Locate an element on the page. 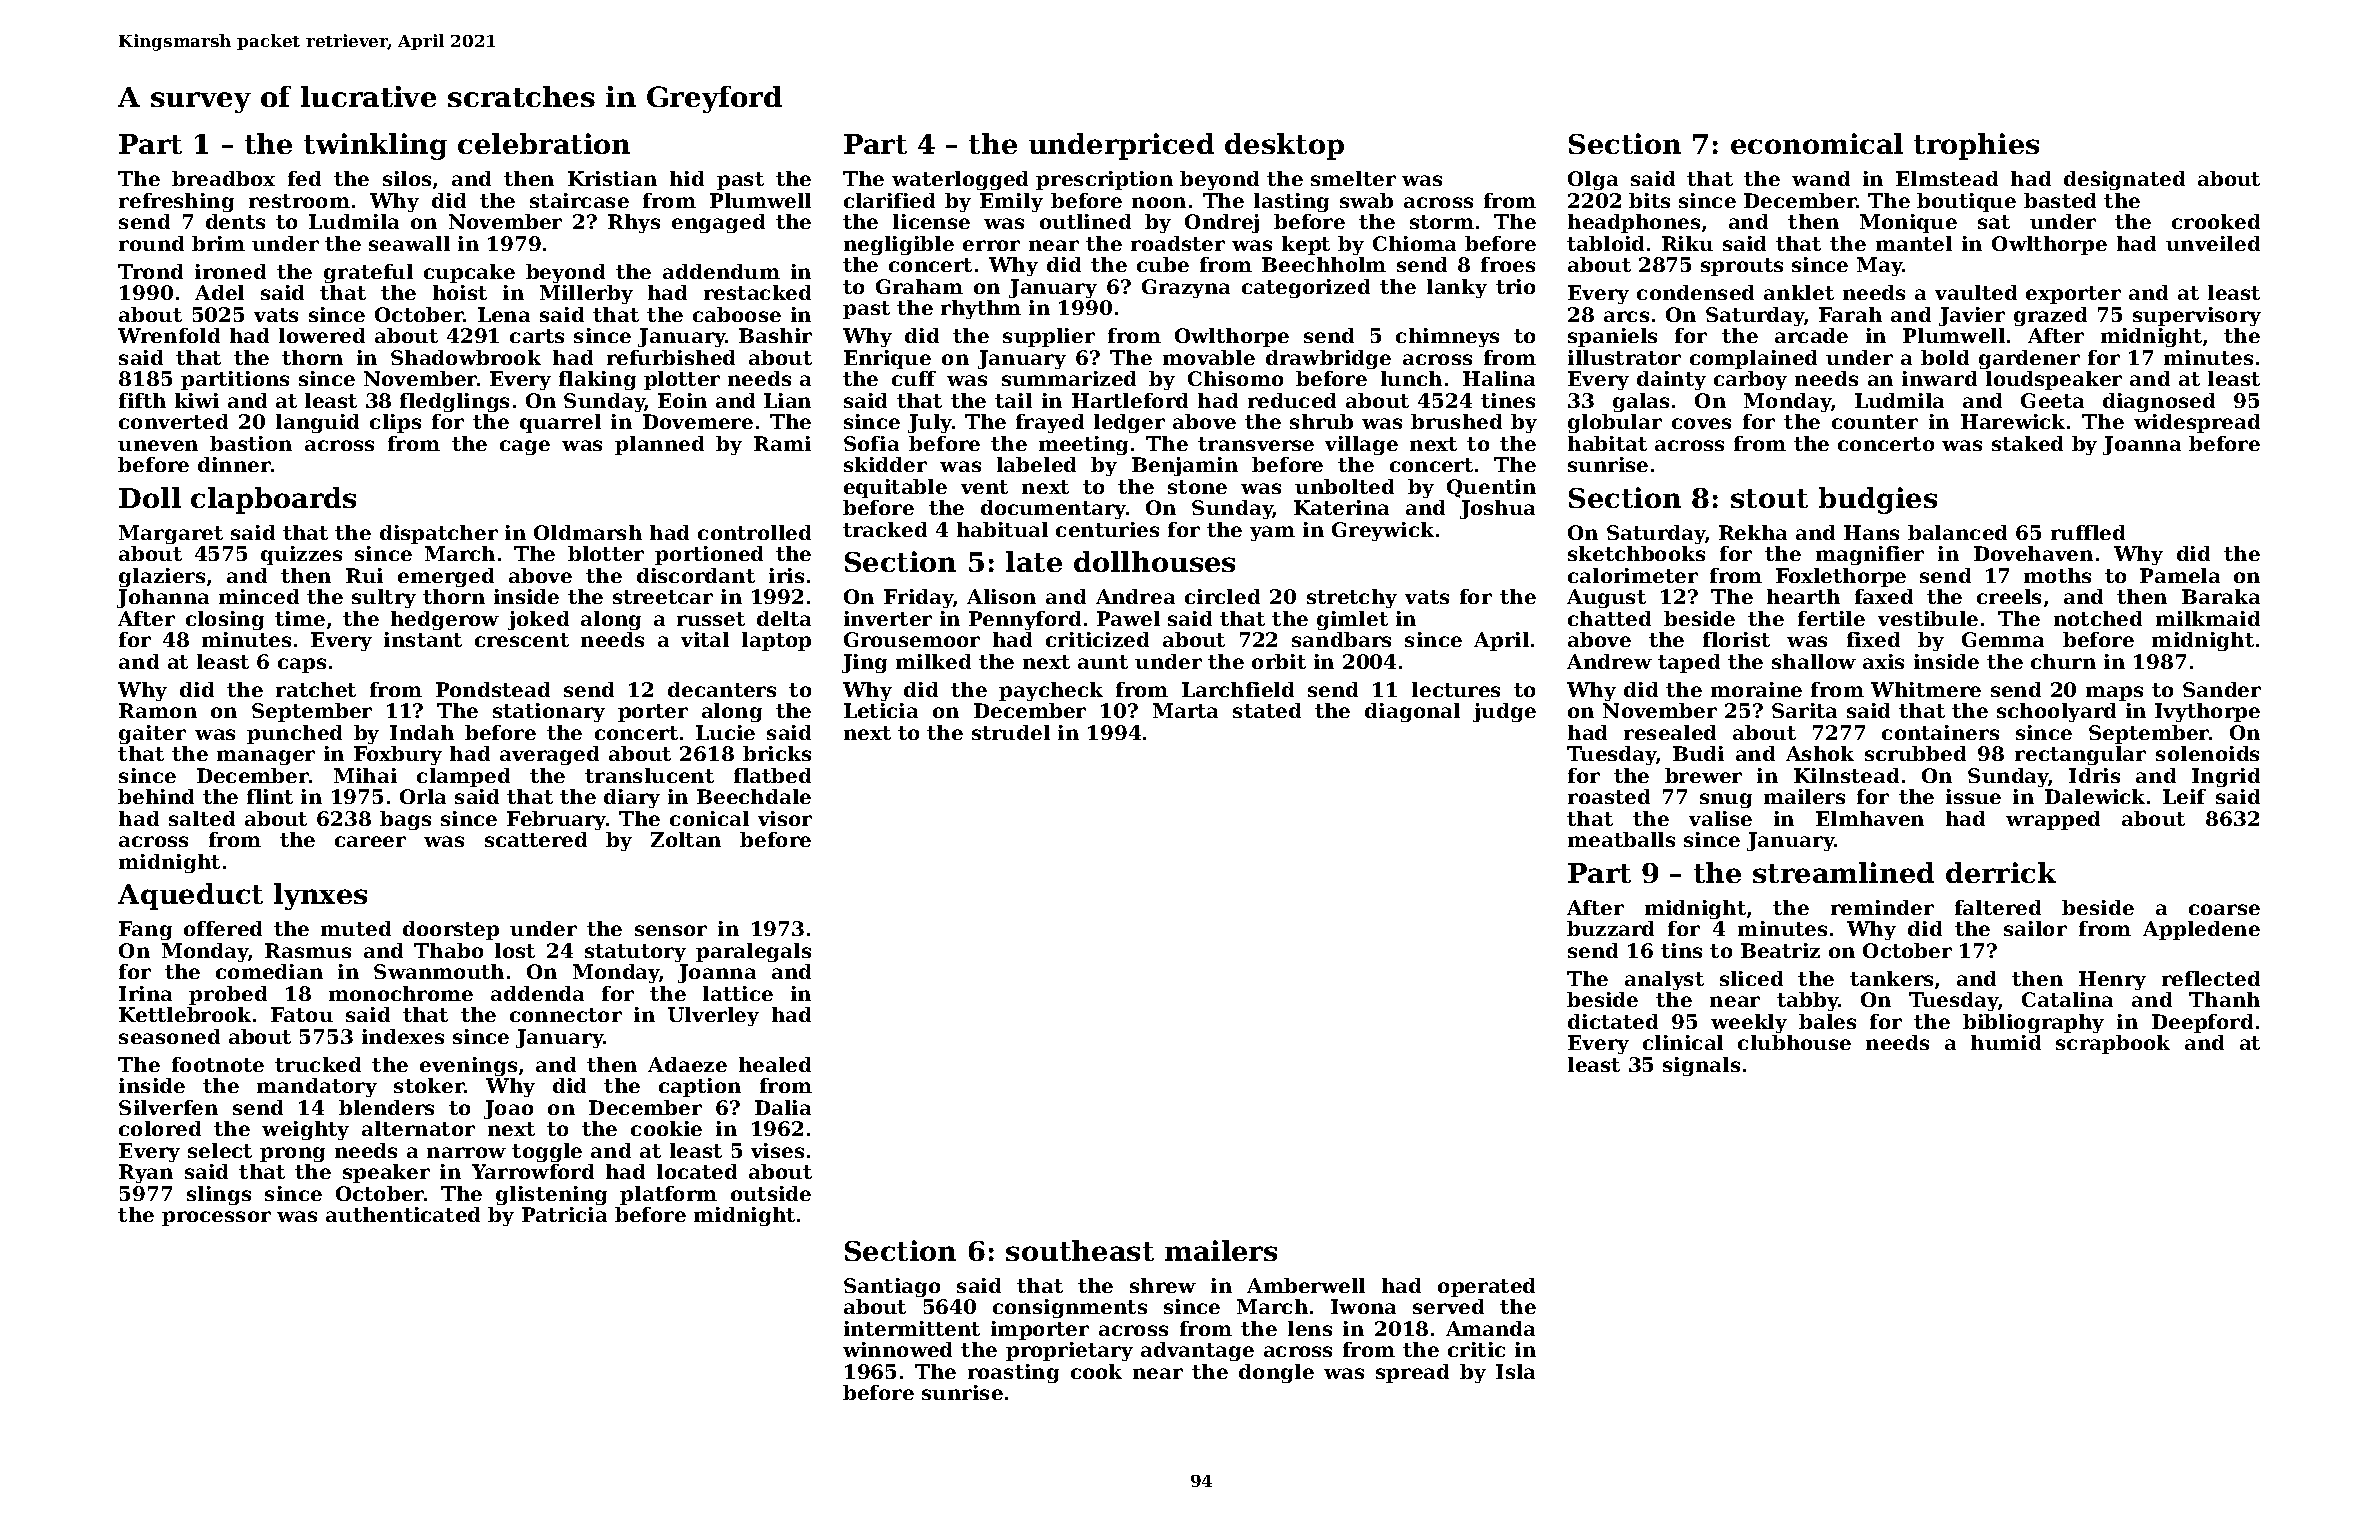 The width and height of the page is (2380, 1540). flatbed is located at coordinates (772, 775).
